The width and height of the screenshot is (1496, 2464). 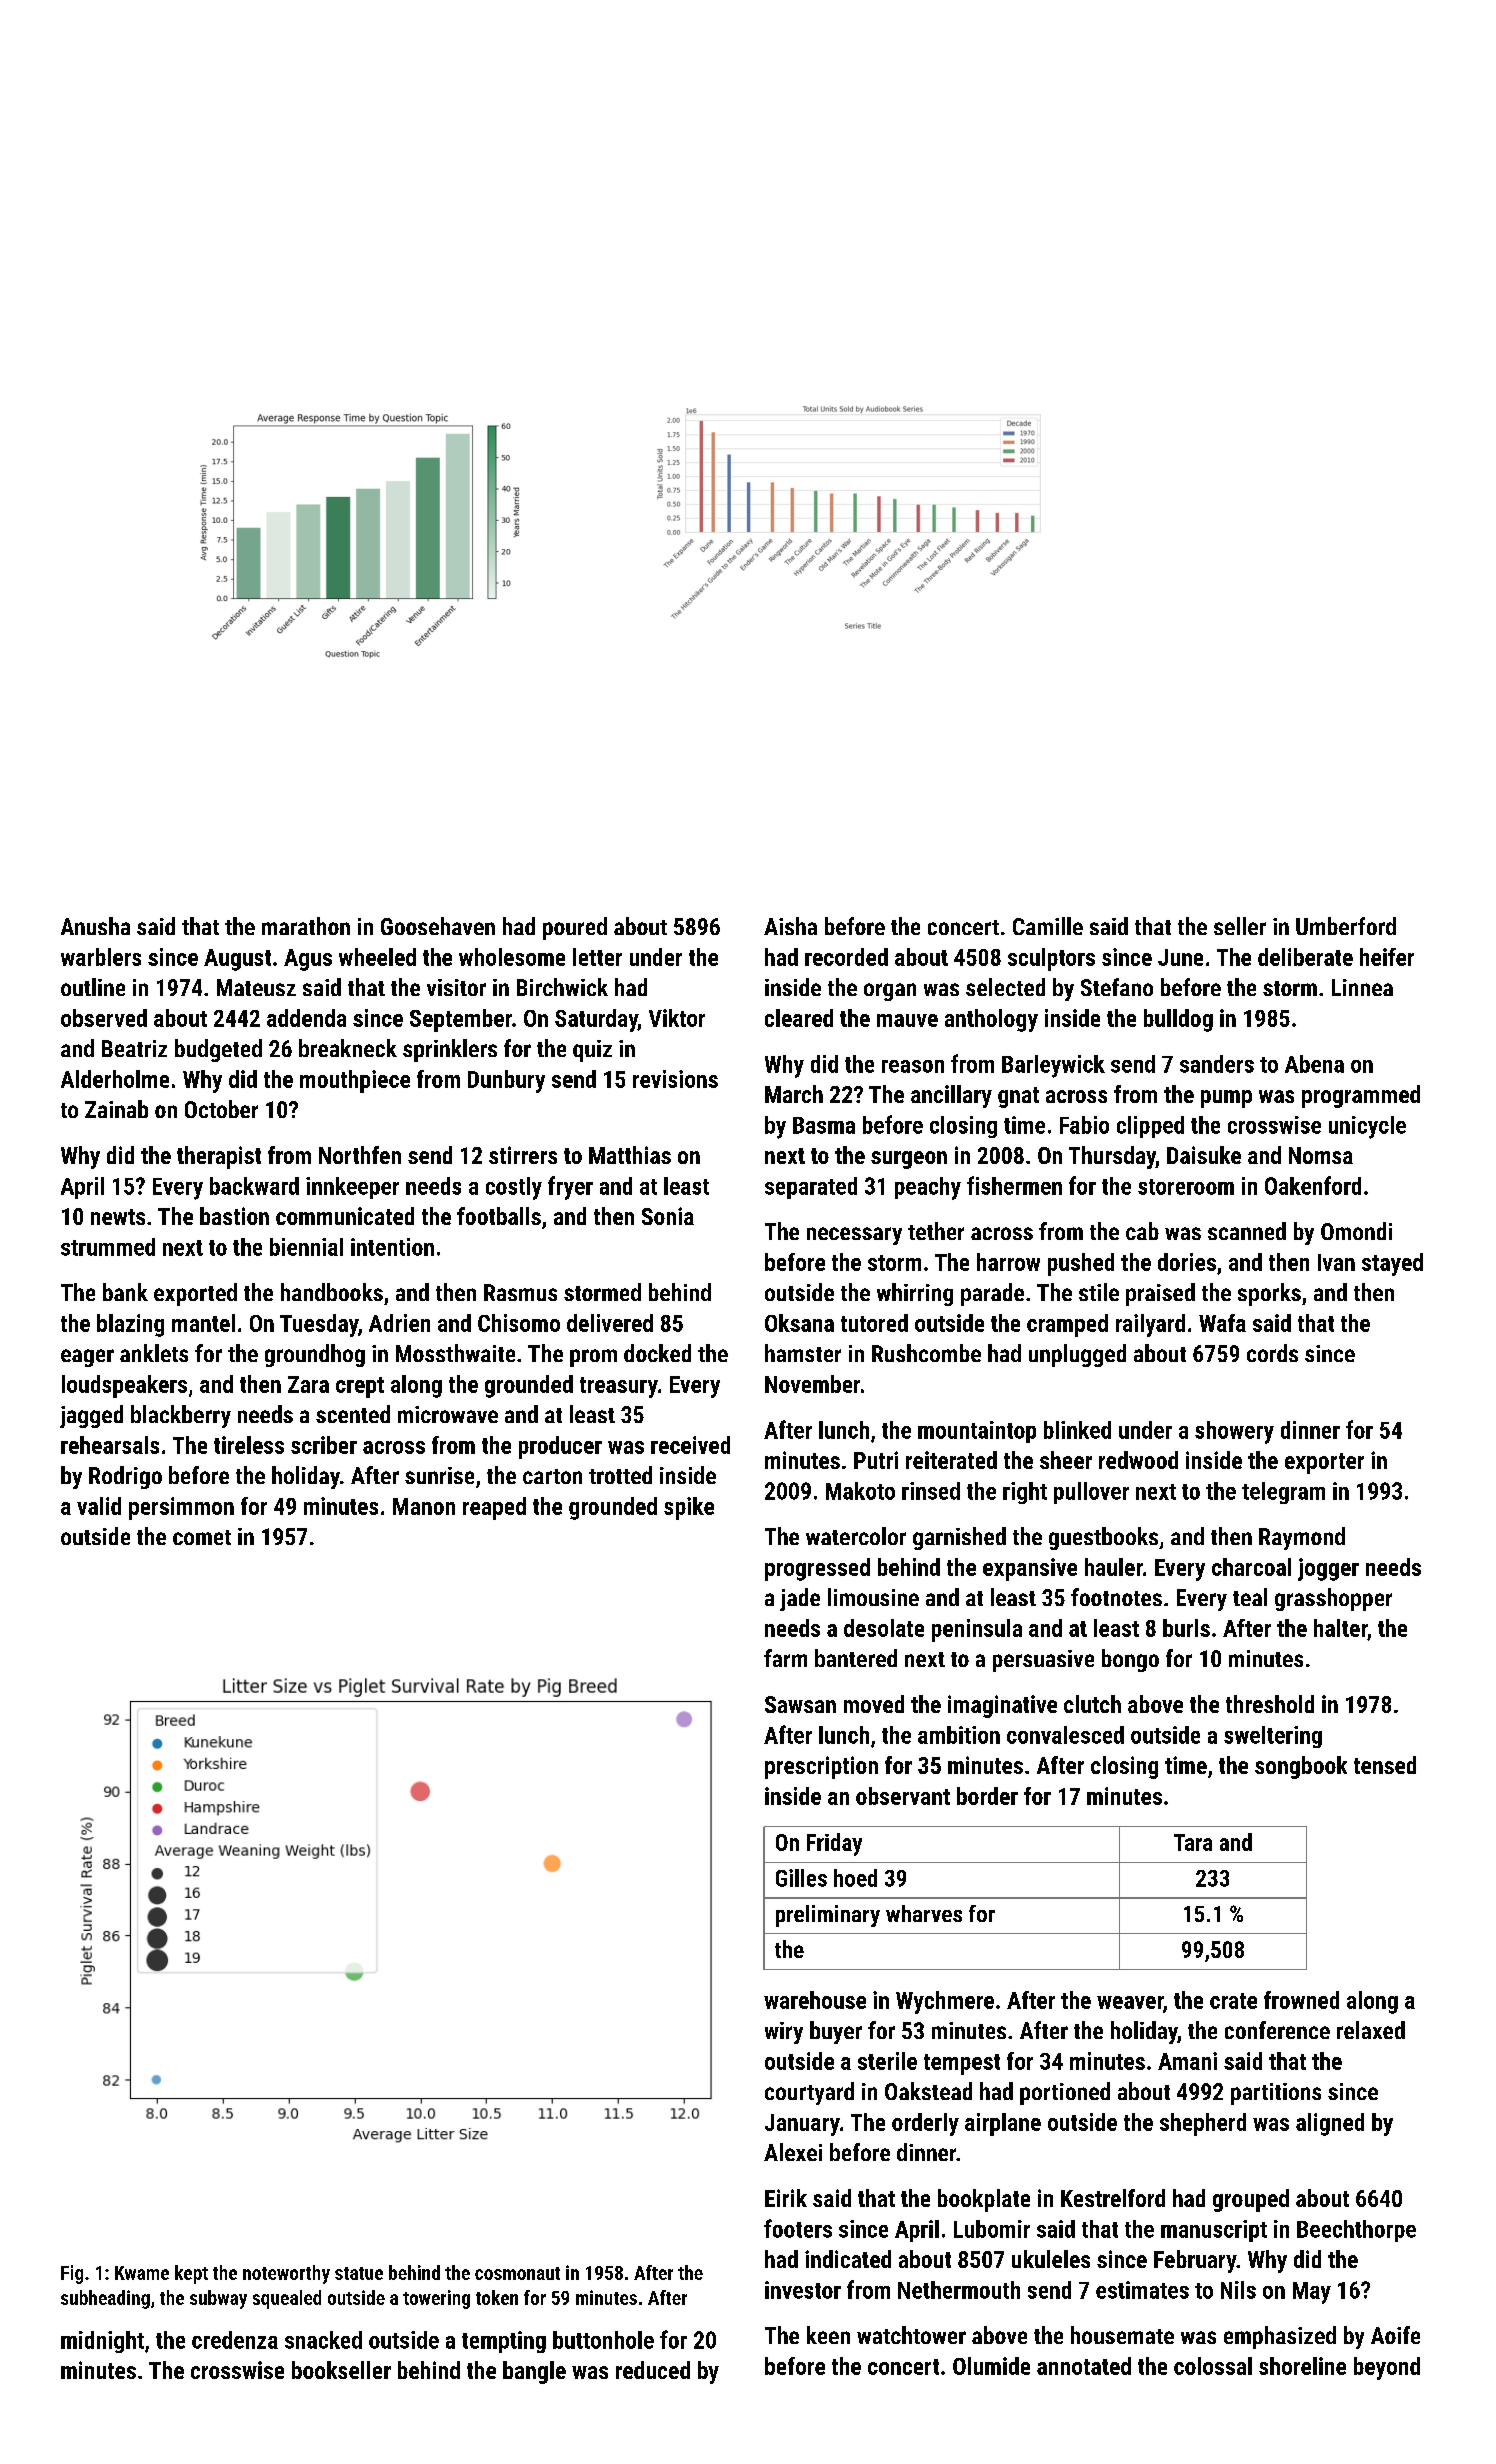 I want to click on bangle, so click(x=534, y=2372).
